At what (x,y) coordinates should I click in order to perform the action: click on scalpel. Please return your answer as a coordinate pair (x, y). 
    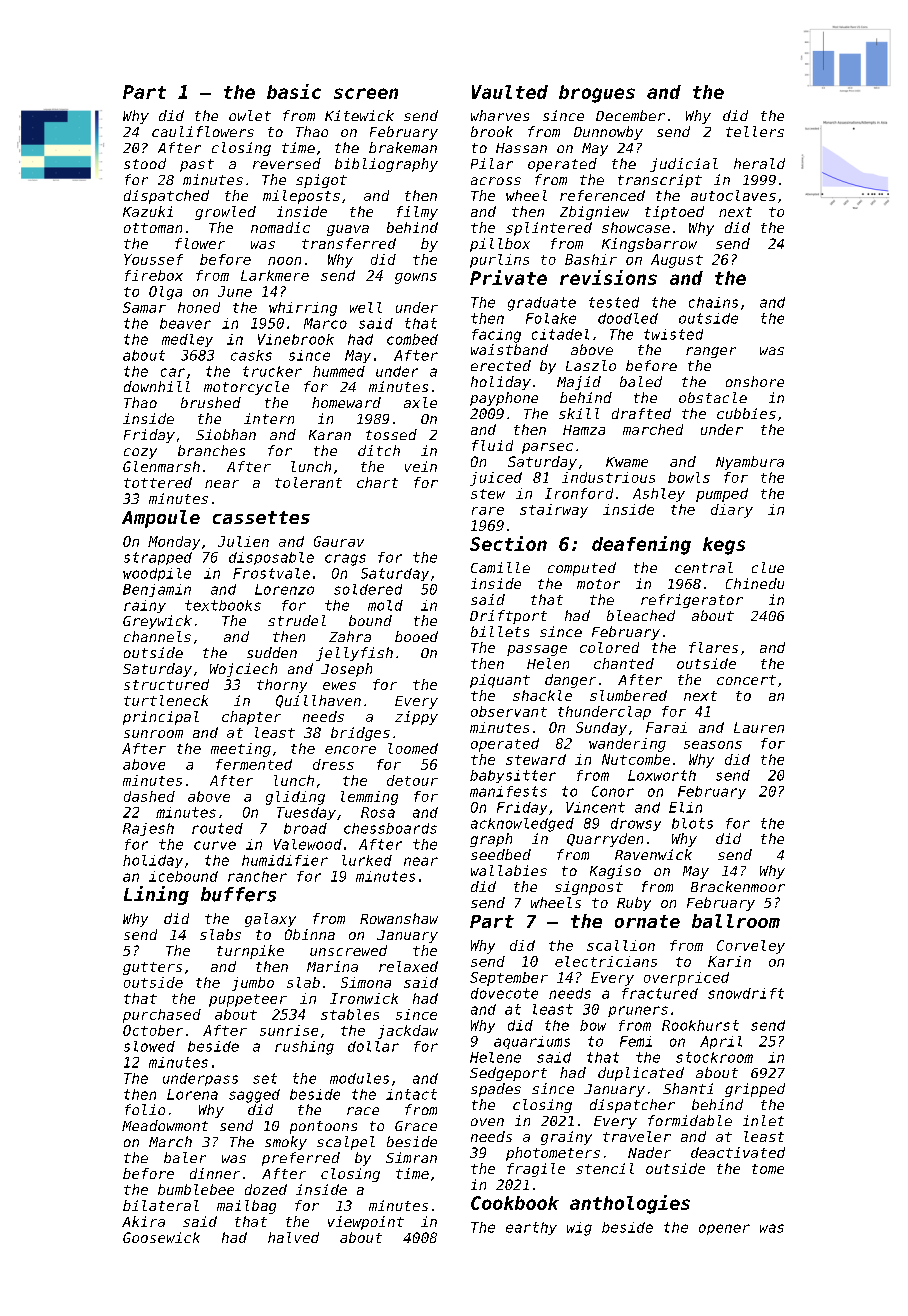
    Looking at the image, I should click on (346, 1143).
